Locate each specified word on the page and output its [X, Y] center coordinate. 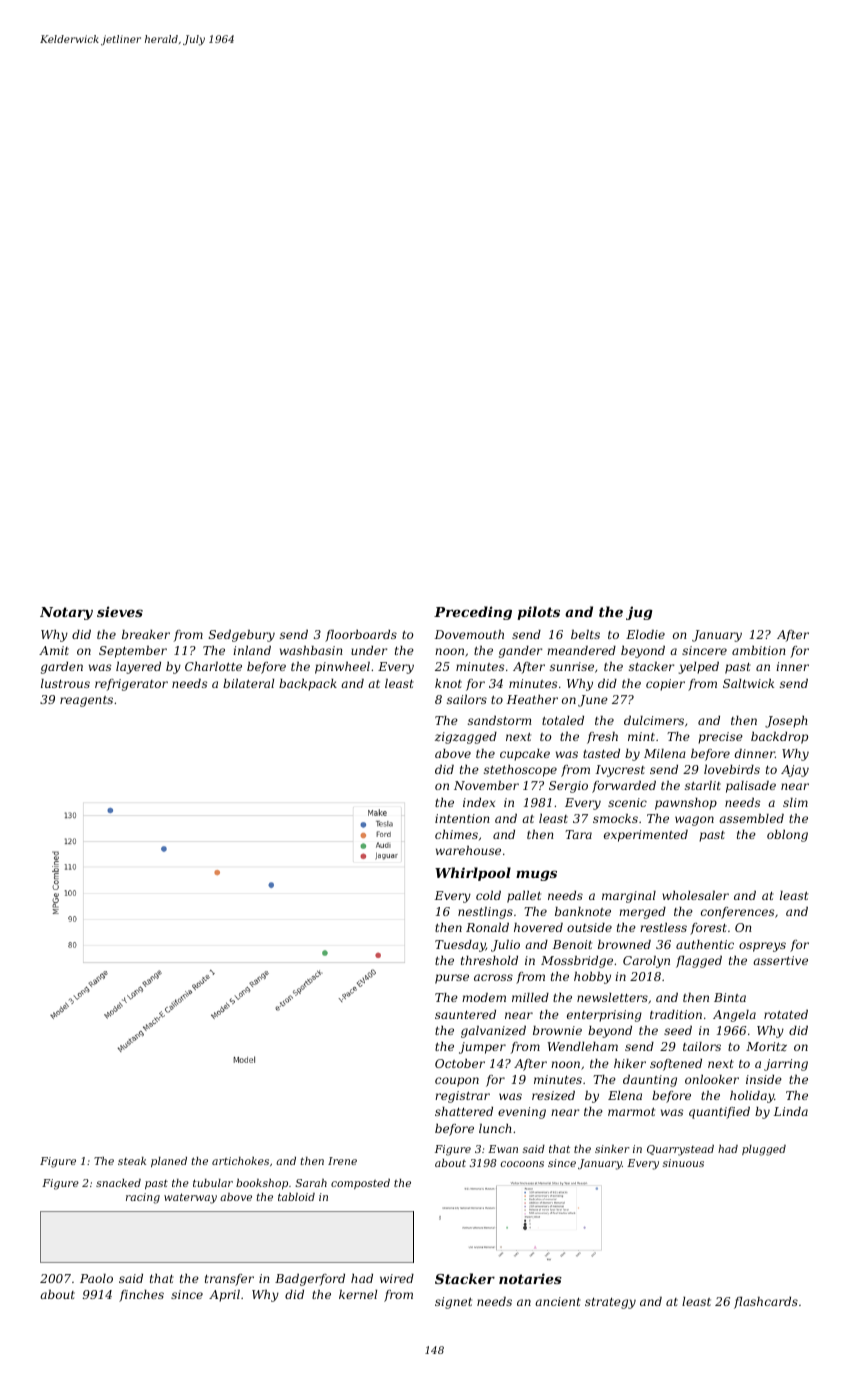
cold [488, 895]
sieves [120, 611]
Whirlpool [473, 874]
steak [132, 1161]
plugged [764, 1150]
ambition [759, 650]
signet [453, 1303]
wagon [694, 821]
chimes [456, 834]
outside [589, 927]
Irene [342, 1161]
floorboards [361, 636]
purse [452, 979]
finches [141, 1296]
